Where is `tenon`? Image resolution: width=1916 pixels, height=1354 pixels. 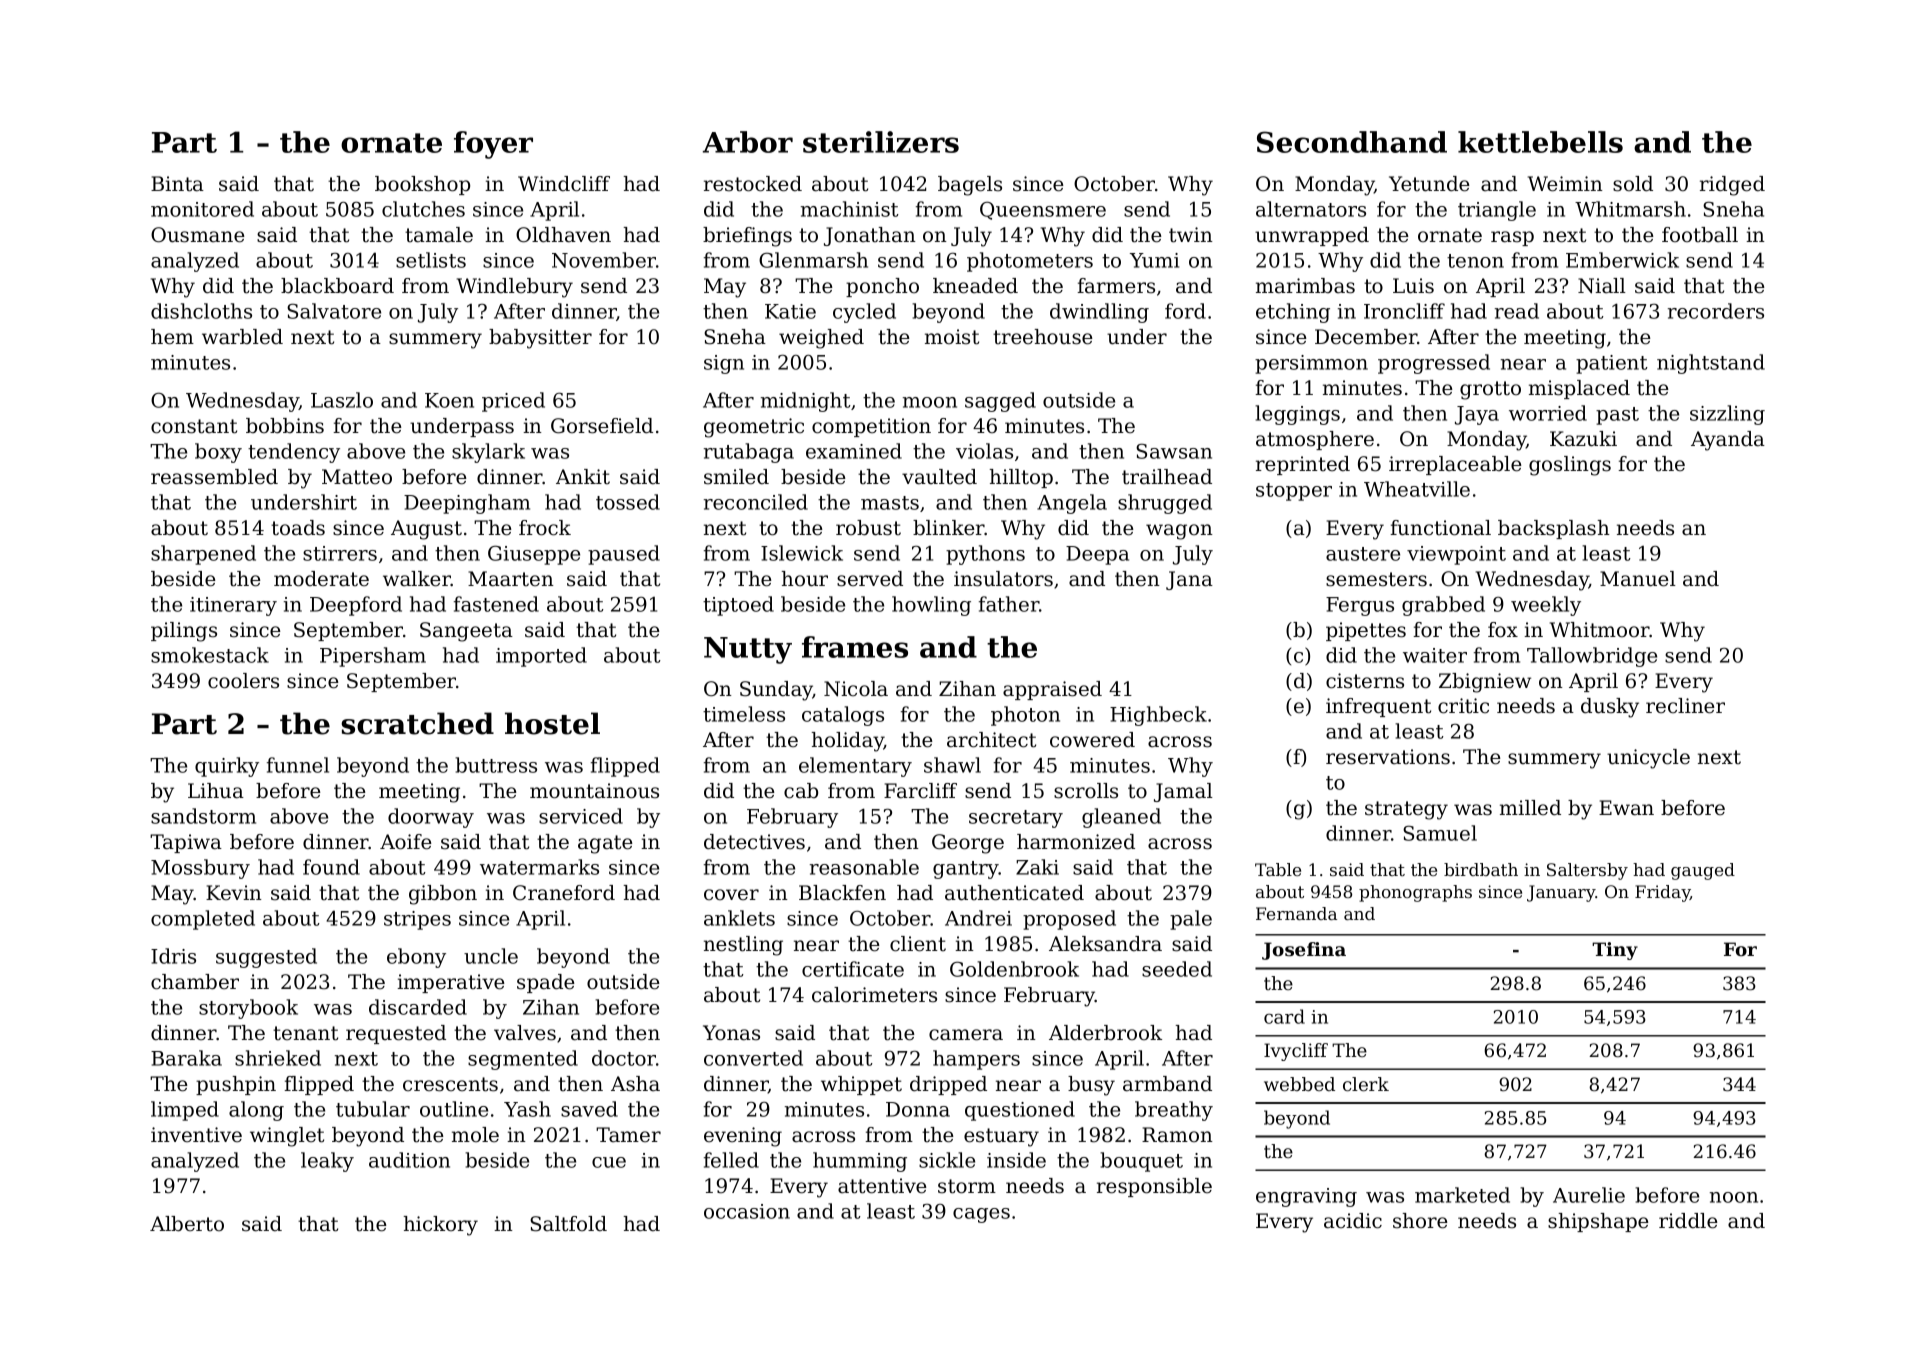 tenon is located at coordinates (1475, 261).
